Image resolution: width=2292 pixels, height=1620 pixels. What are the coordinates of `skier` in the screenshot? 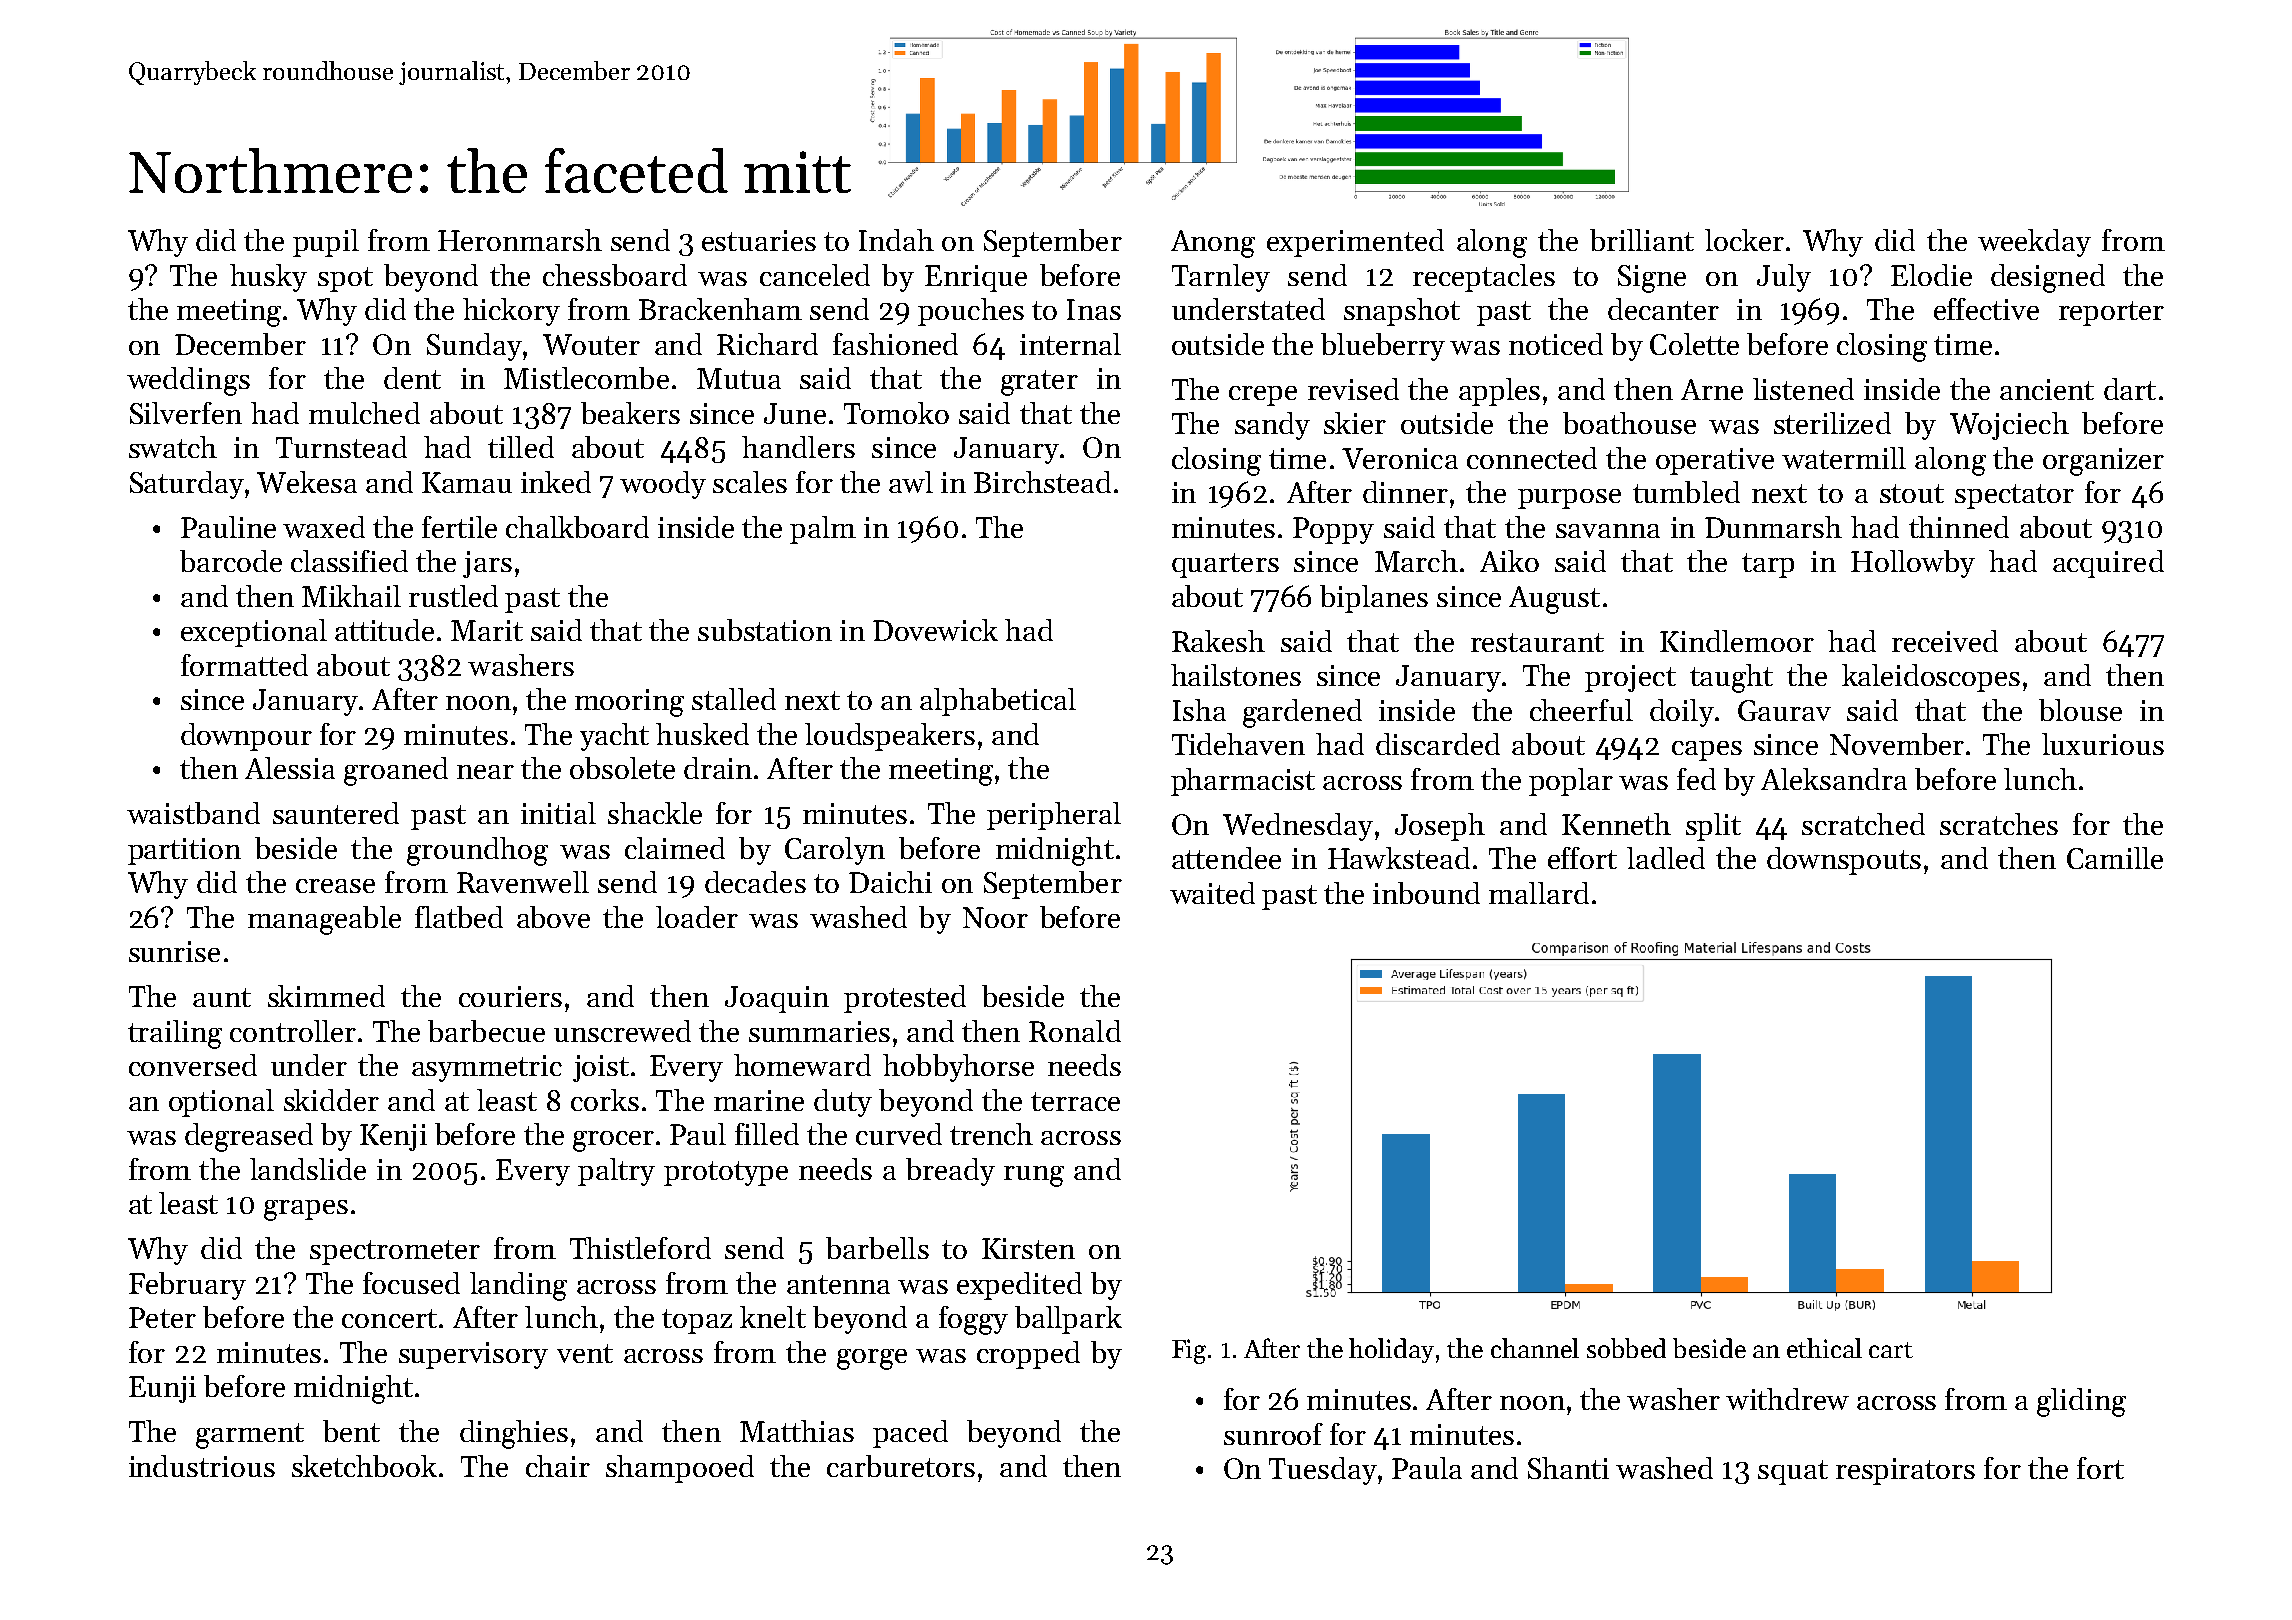 It's located at (1355, 423).
